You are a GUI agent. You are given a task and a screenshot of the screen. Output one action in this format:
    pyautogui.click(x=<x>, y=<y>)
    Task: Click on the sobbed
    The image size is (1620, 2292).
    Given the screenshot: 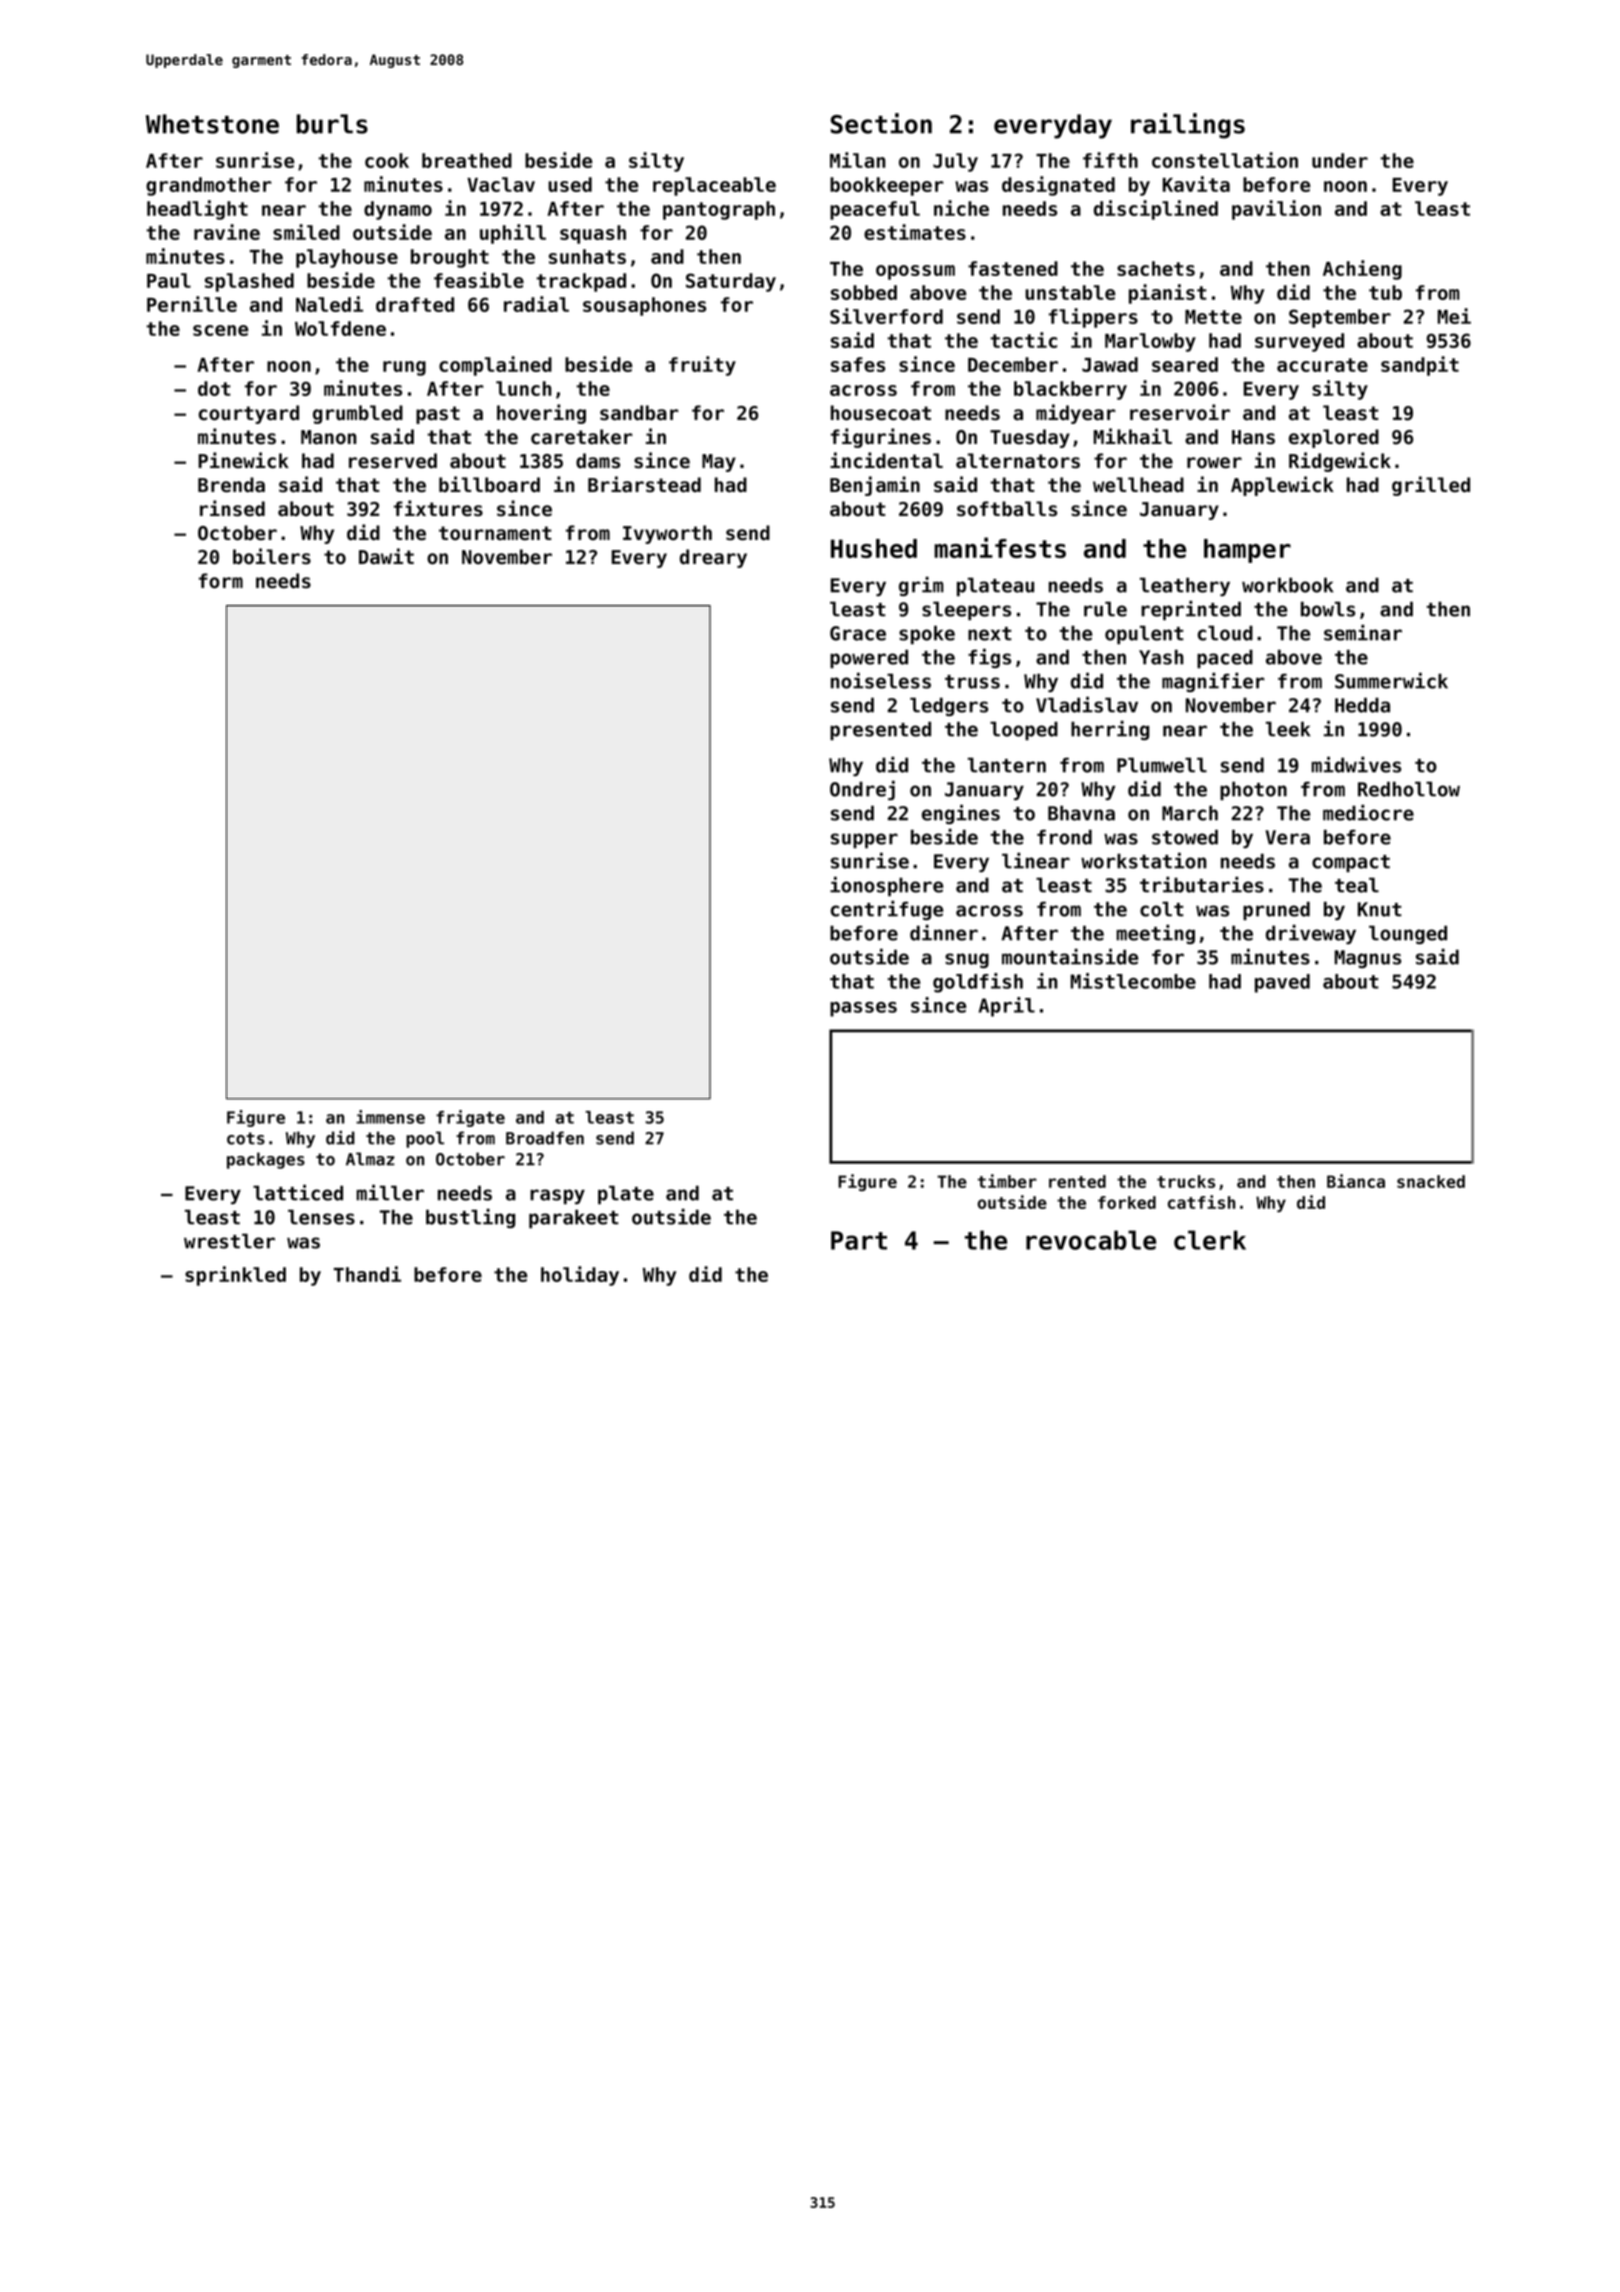 What is the action you would take?
    pyautogui.click(x=864, y=292)
